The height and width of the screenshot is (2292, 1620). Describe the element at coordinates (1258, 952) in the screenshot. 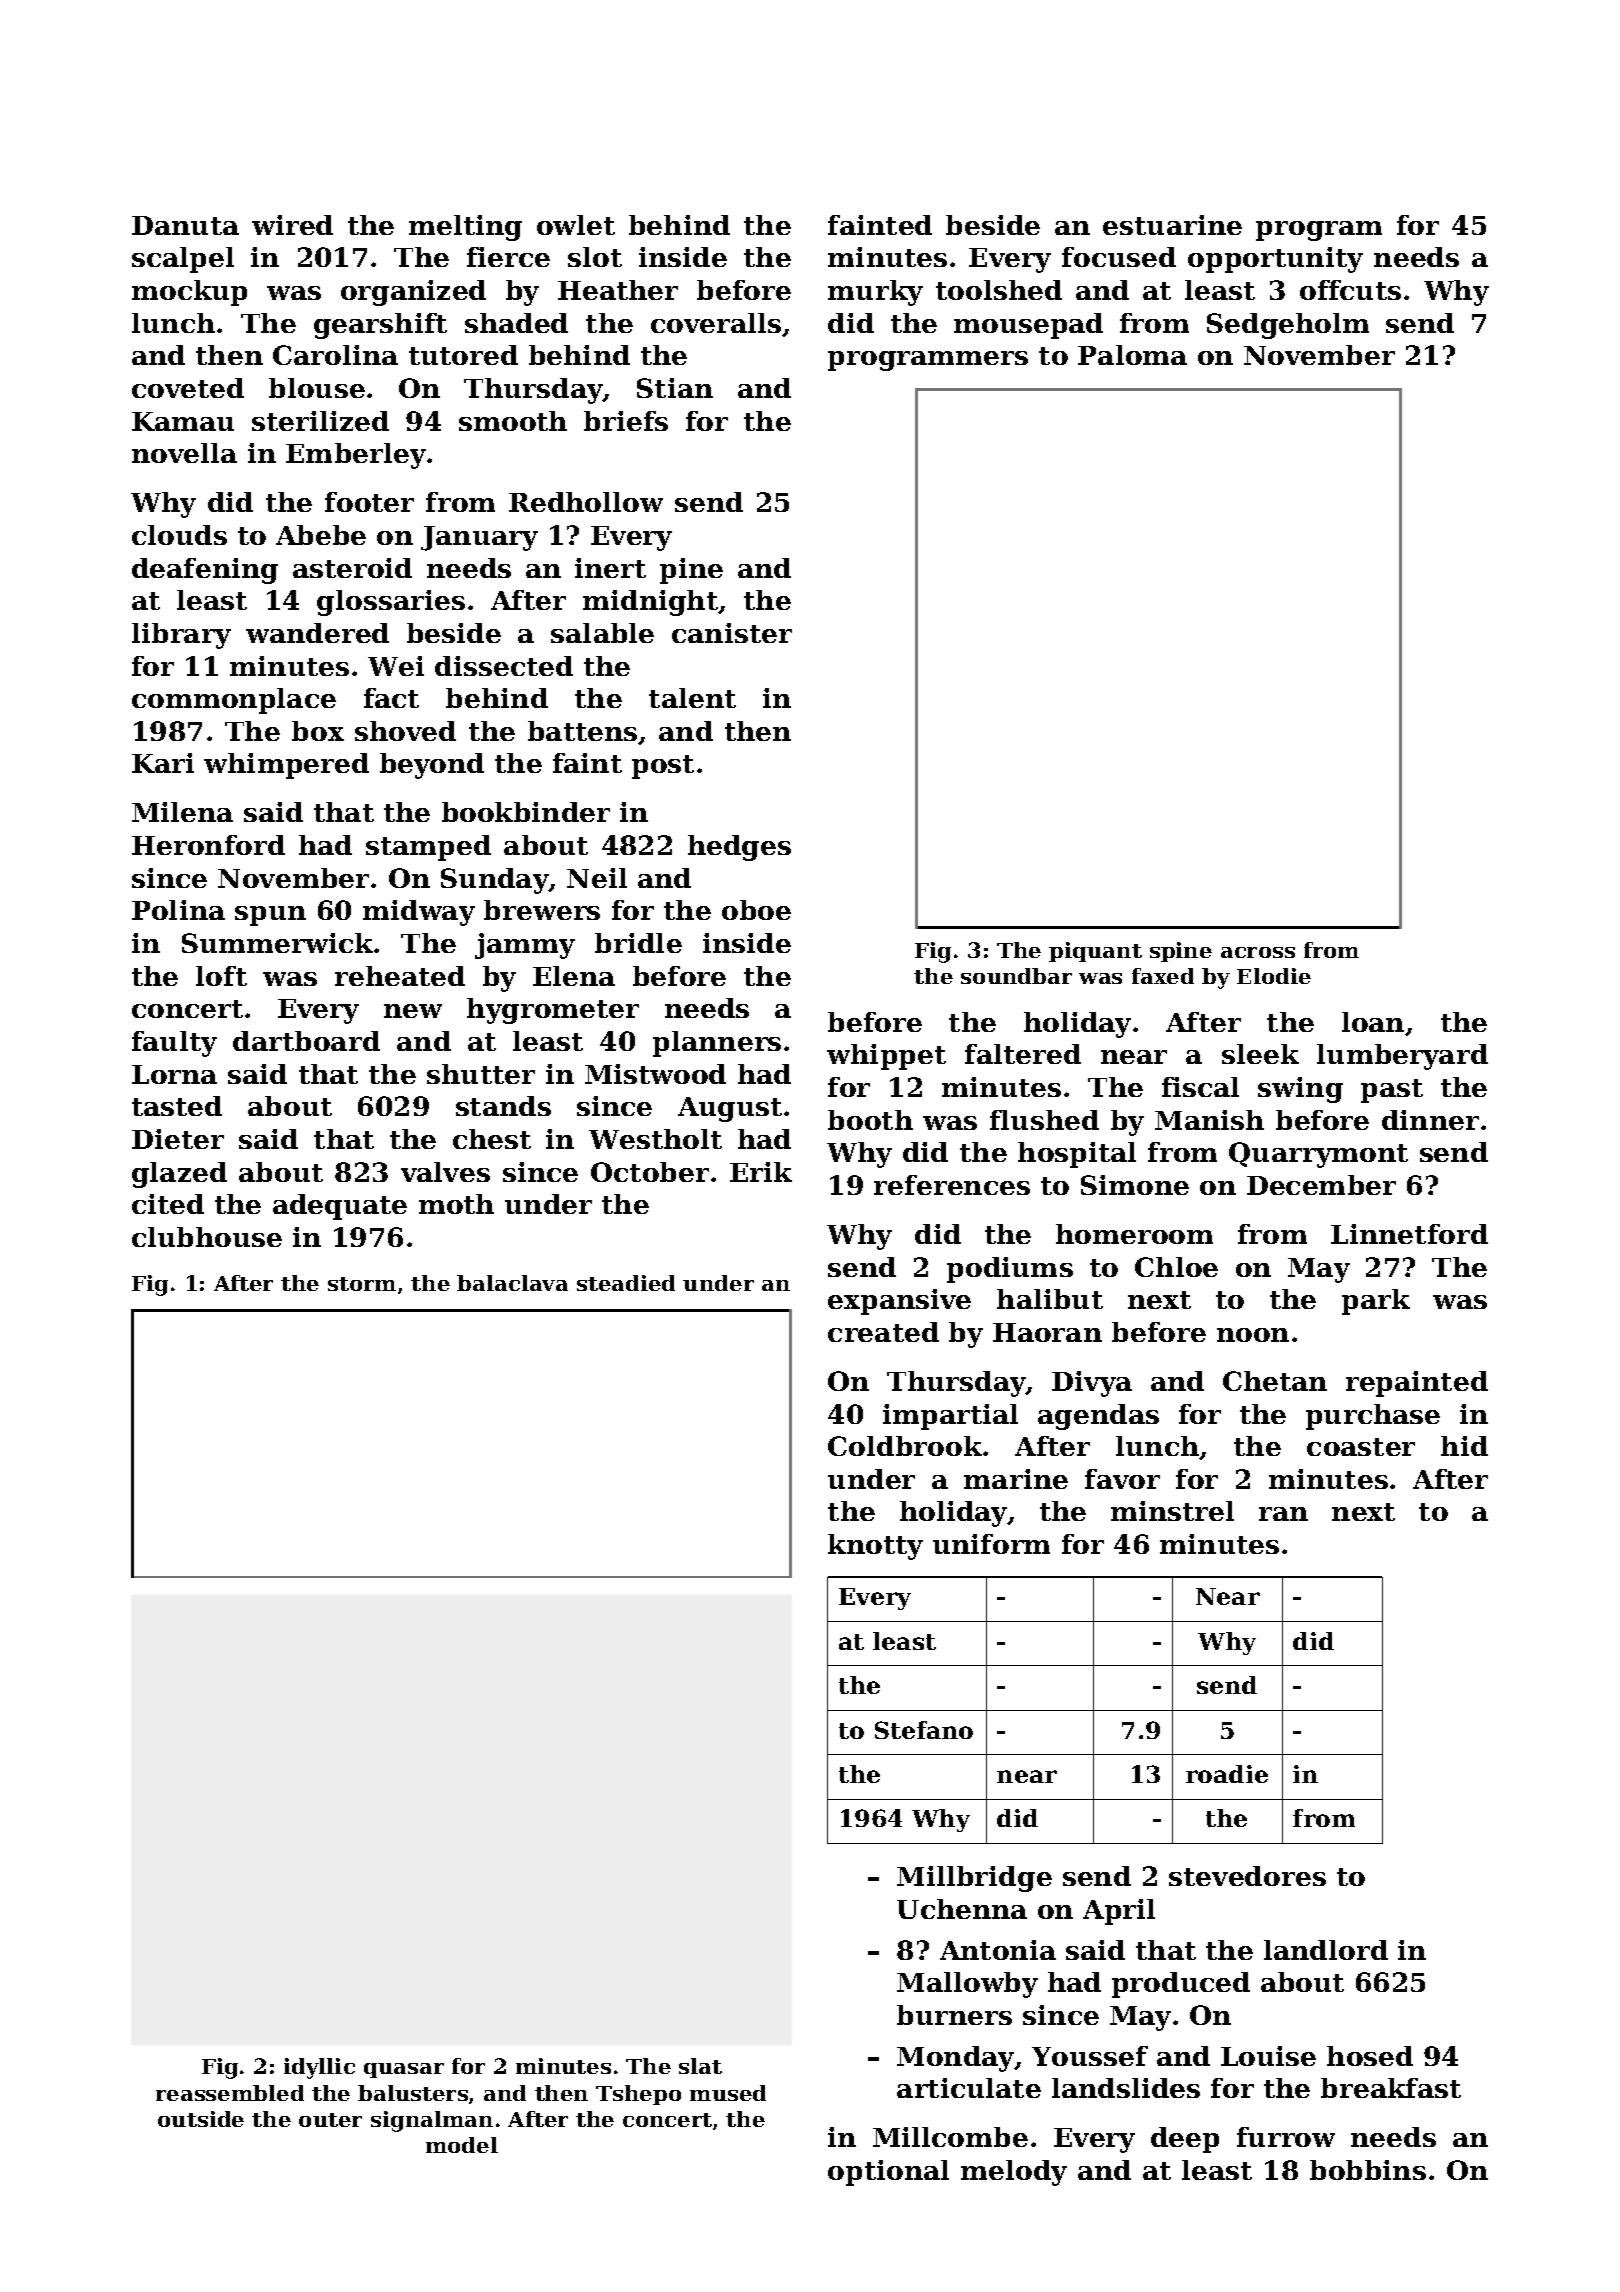

I see `across` at that location.
